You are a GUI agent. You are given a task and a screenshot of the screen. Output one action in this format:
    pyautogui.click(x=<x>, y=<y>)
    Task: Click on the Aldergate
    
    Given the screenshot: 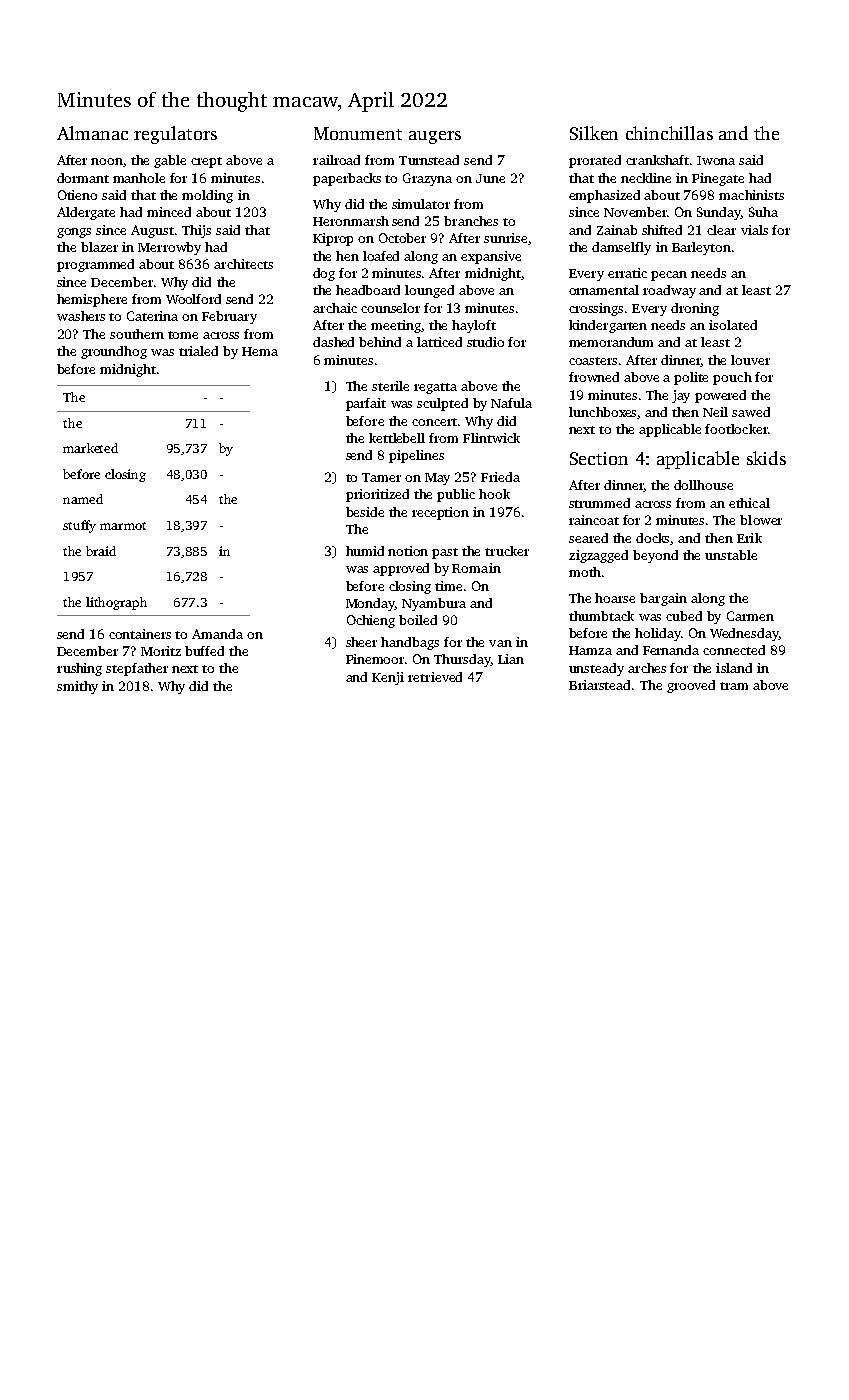 What is the action you would take?
    pyautogui.click(x=86, y=213)
